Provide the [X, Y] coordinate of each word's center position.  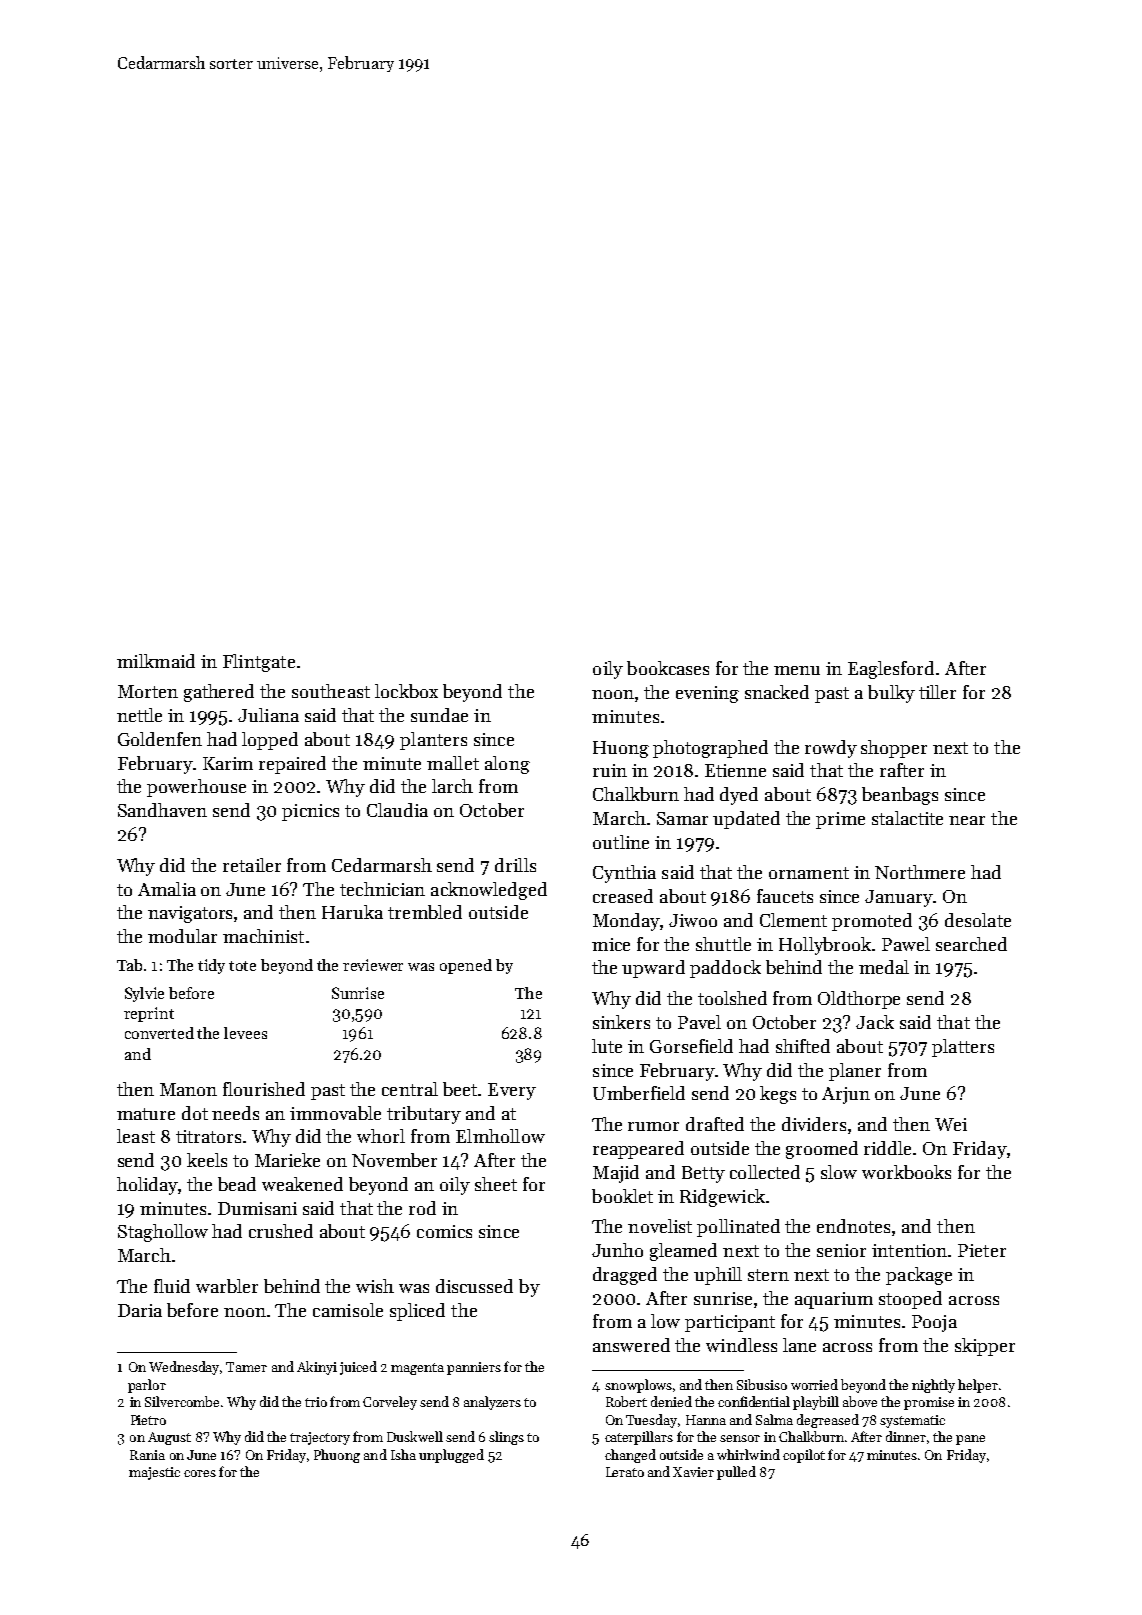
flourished [264, 1089]
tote [242, 966]
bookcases [668, 668]
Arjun [846, 1095]
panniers [474, 1368]
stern [768, 1275]
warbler [227, 1286]
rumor [653, 1126]
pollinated [738, 1228]
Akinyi [317, 1368]
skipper [985, 1347]
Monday [627, 922]
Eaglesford [891, 670]
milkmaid [156, 661]
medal [884, 967]
